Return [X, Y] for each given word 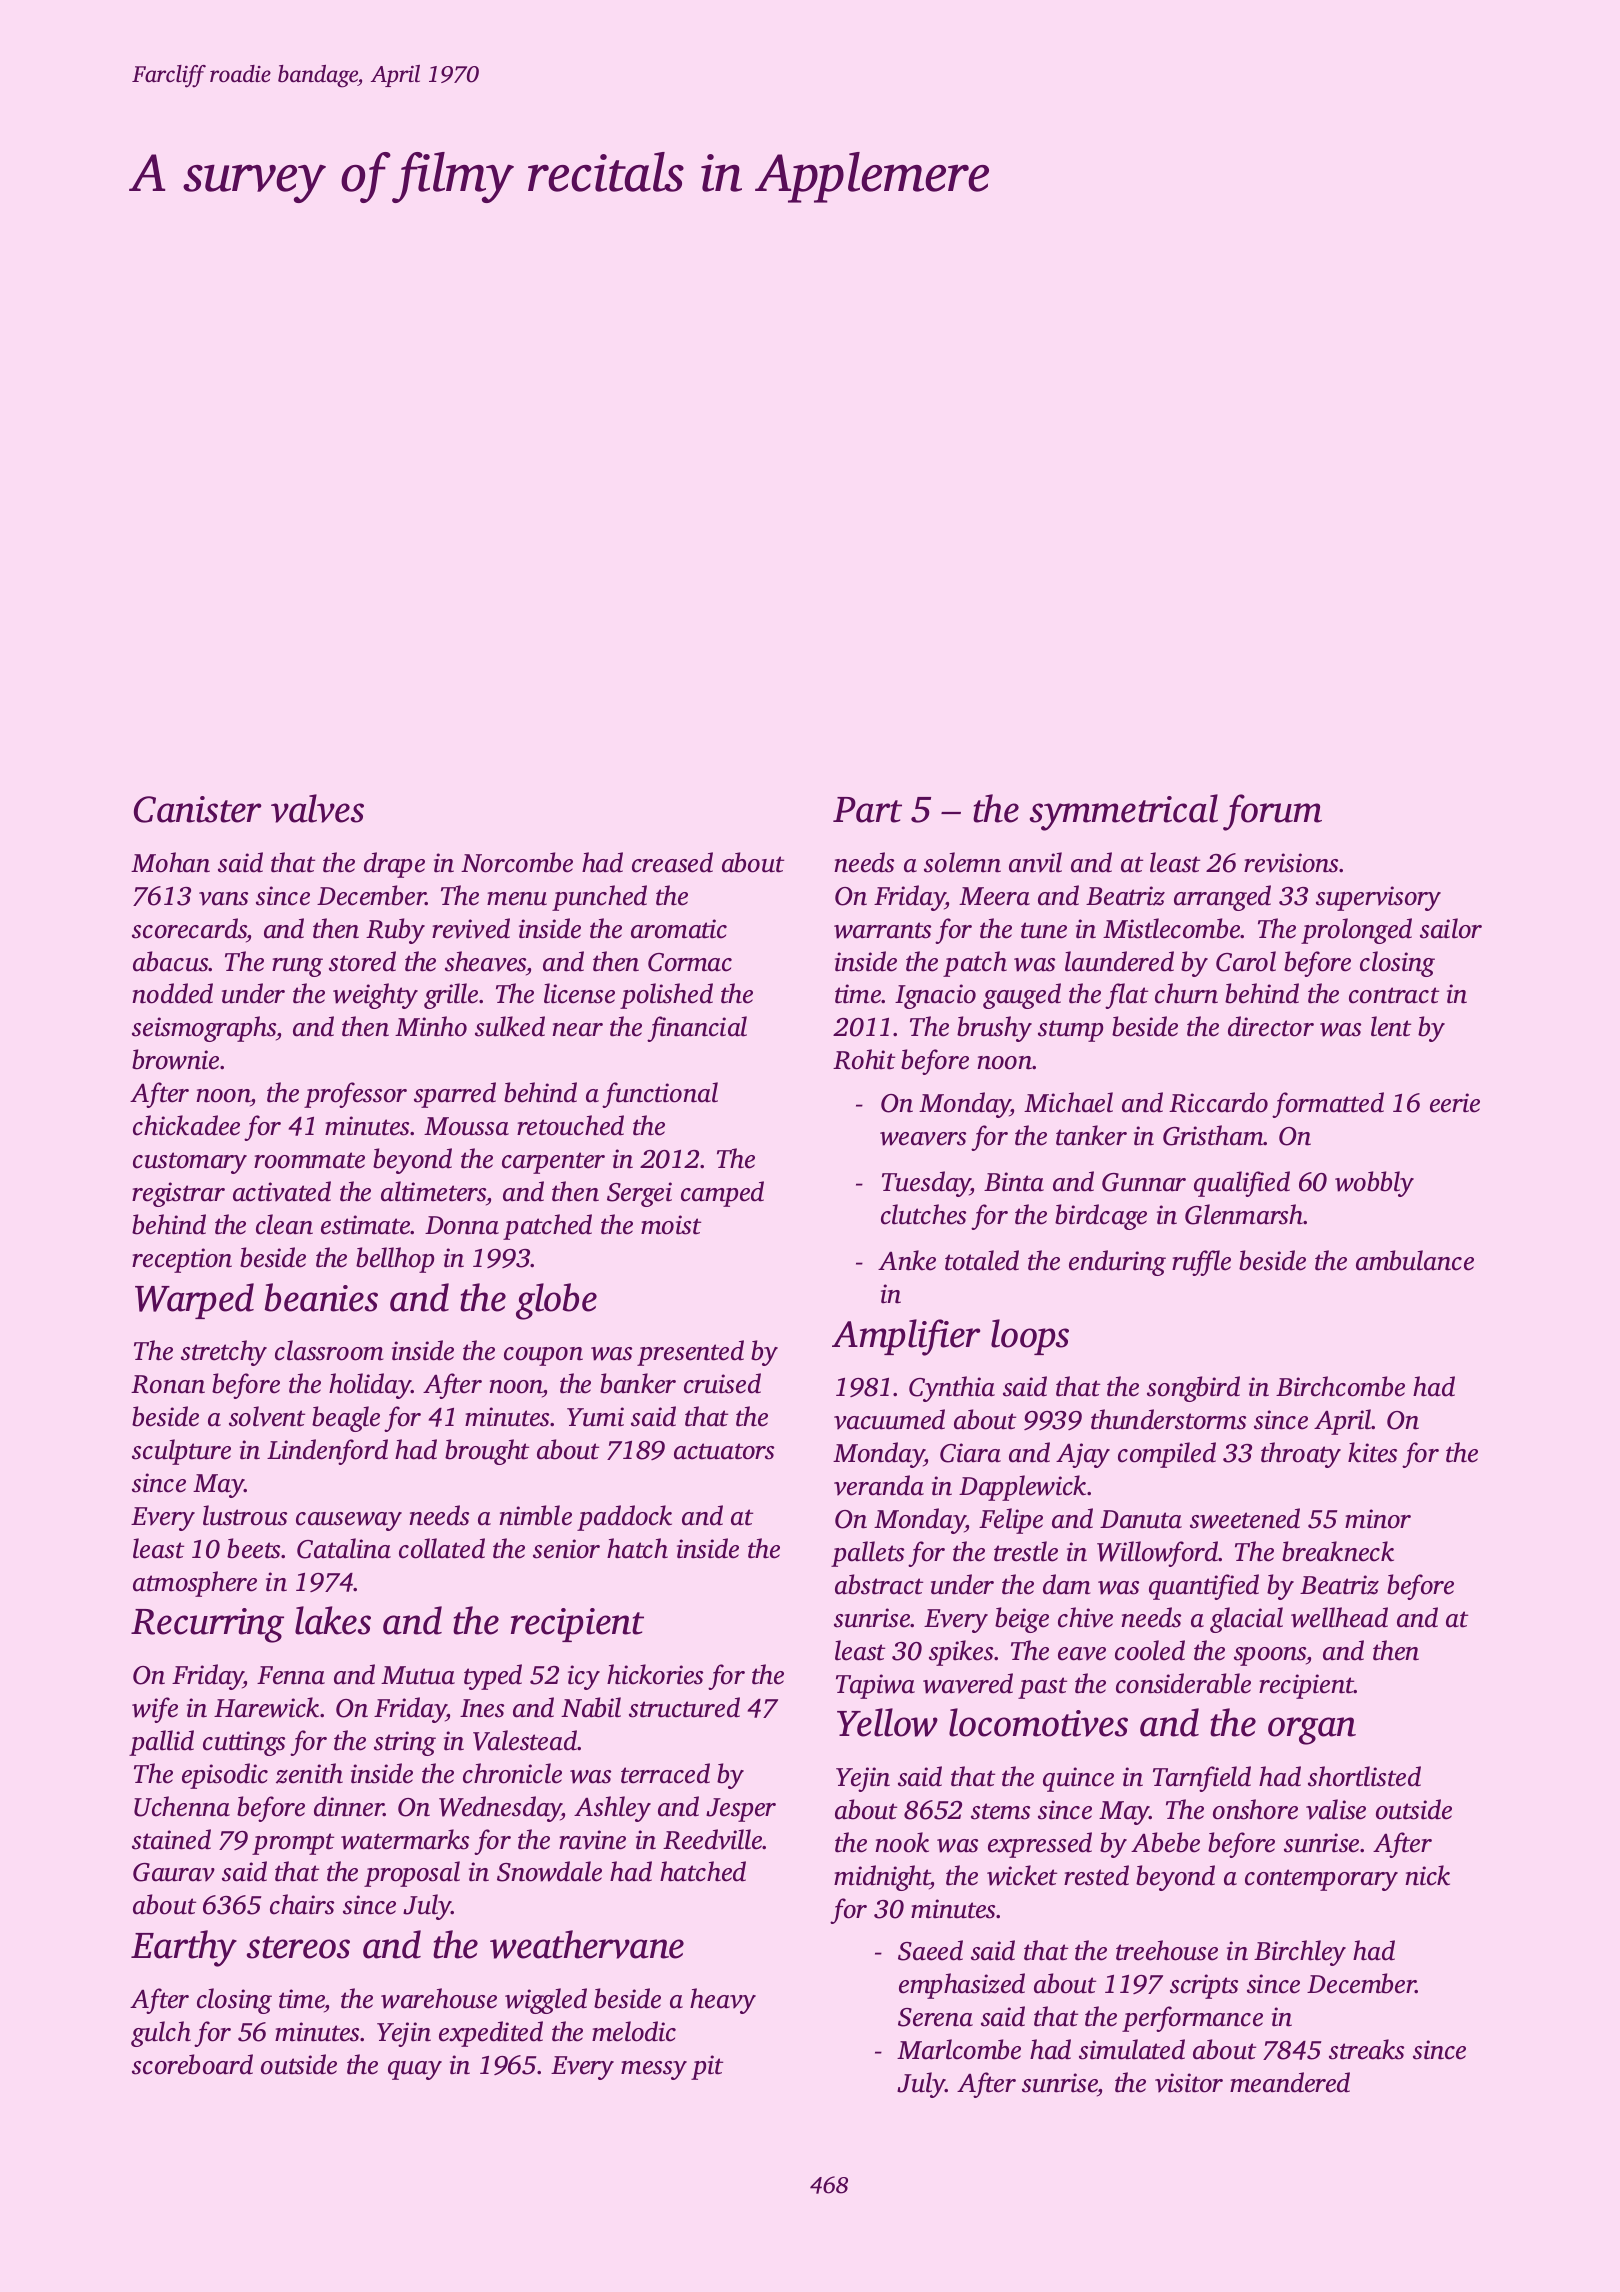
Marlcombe [959, 2049]
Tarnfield [1202, 1779]
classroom [329, 1350]
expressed [1040, 1845]
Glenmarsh [1244, 1214]
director [1271, 1026]
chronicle [512, 1773]
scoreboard [192, 2064]
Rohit [864, 1059]
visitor [1189, 2083]
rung [297, 967]
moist [671, 1225]
